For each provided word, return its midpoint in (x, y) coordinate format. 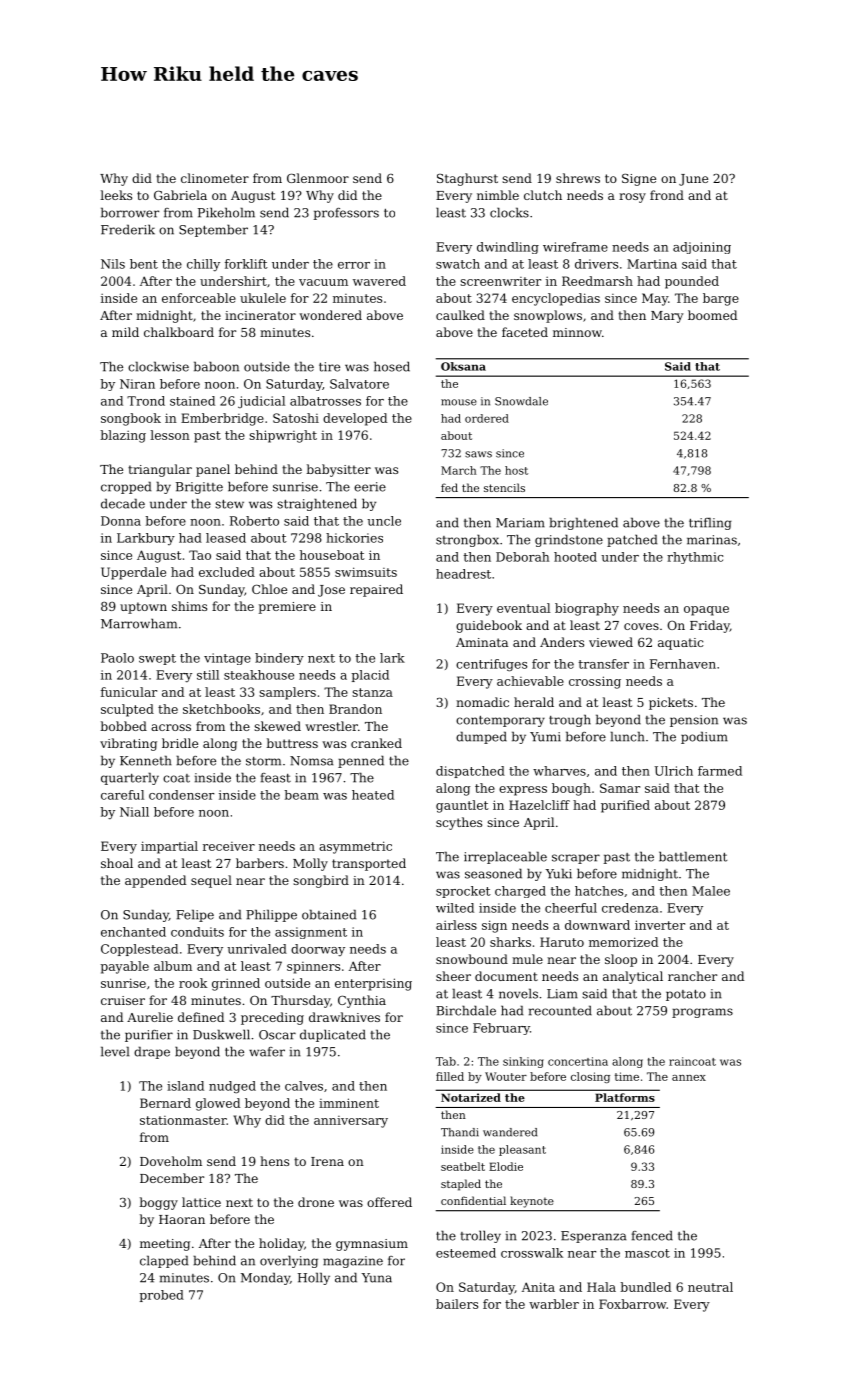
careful (122, 795)
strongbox (467, 540)
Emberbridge (222, 419)
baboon (216, 366)
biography (587, 609)
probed (161, 1296)
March (459, 470)
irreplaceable (505, 857)
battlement (693, 856)
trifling (710, 523)
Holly (314, 1278)
